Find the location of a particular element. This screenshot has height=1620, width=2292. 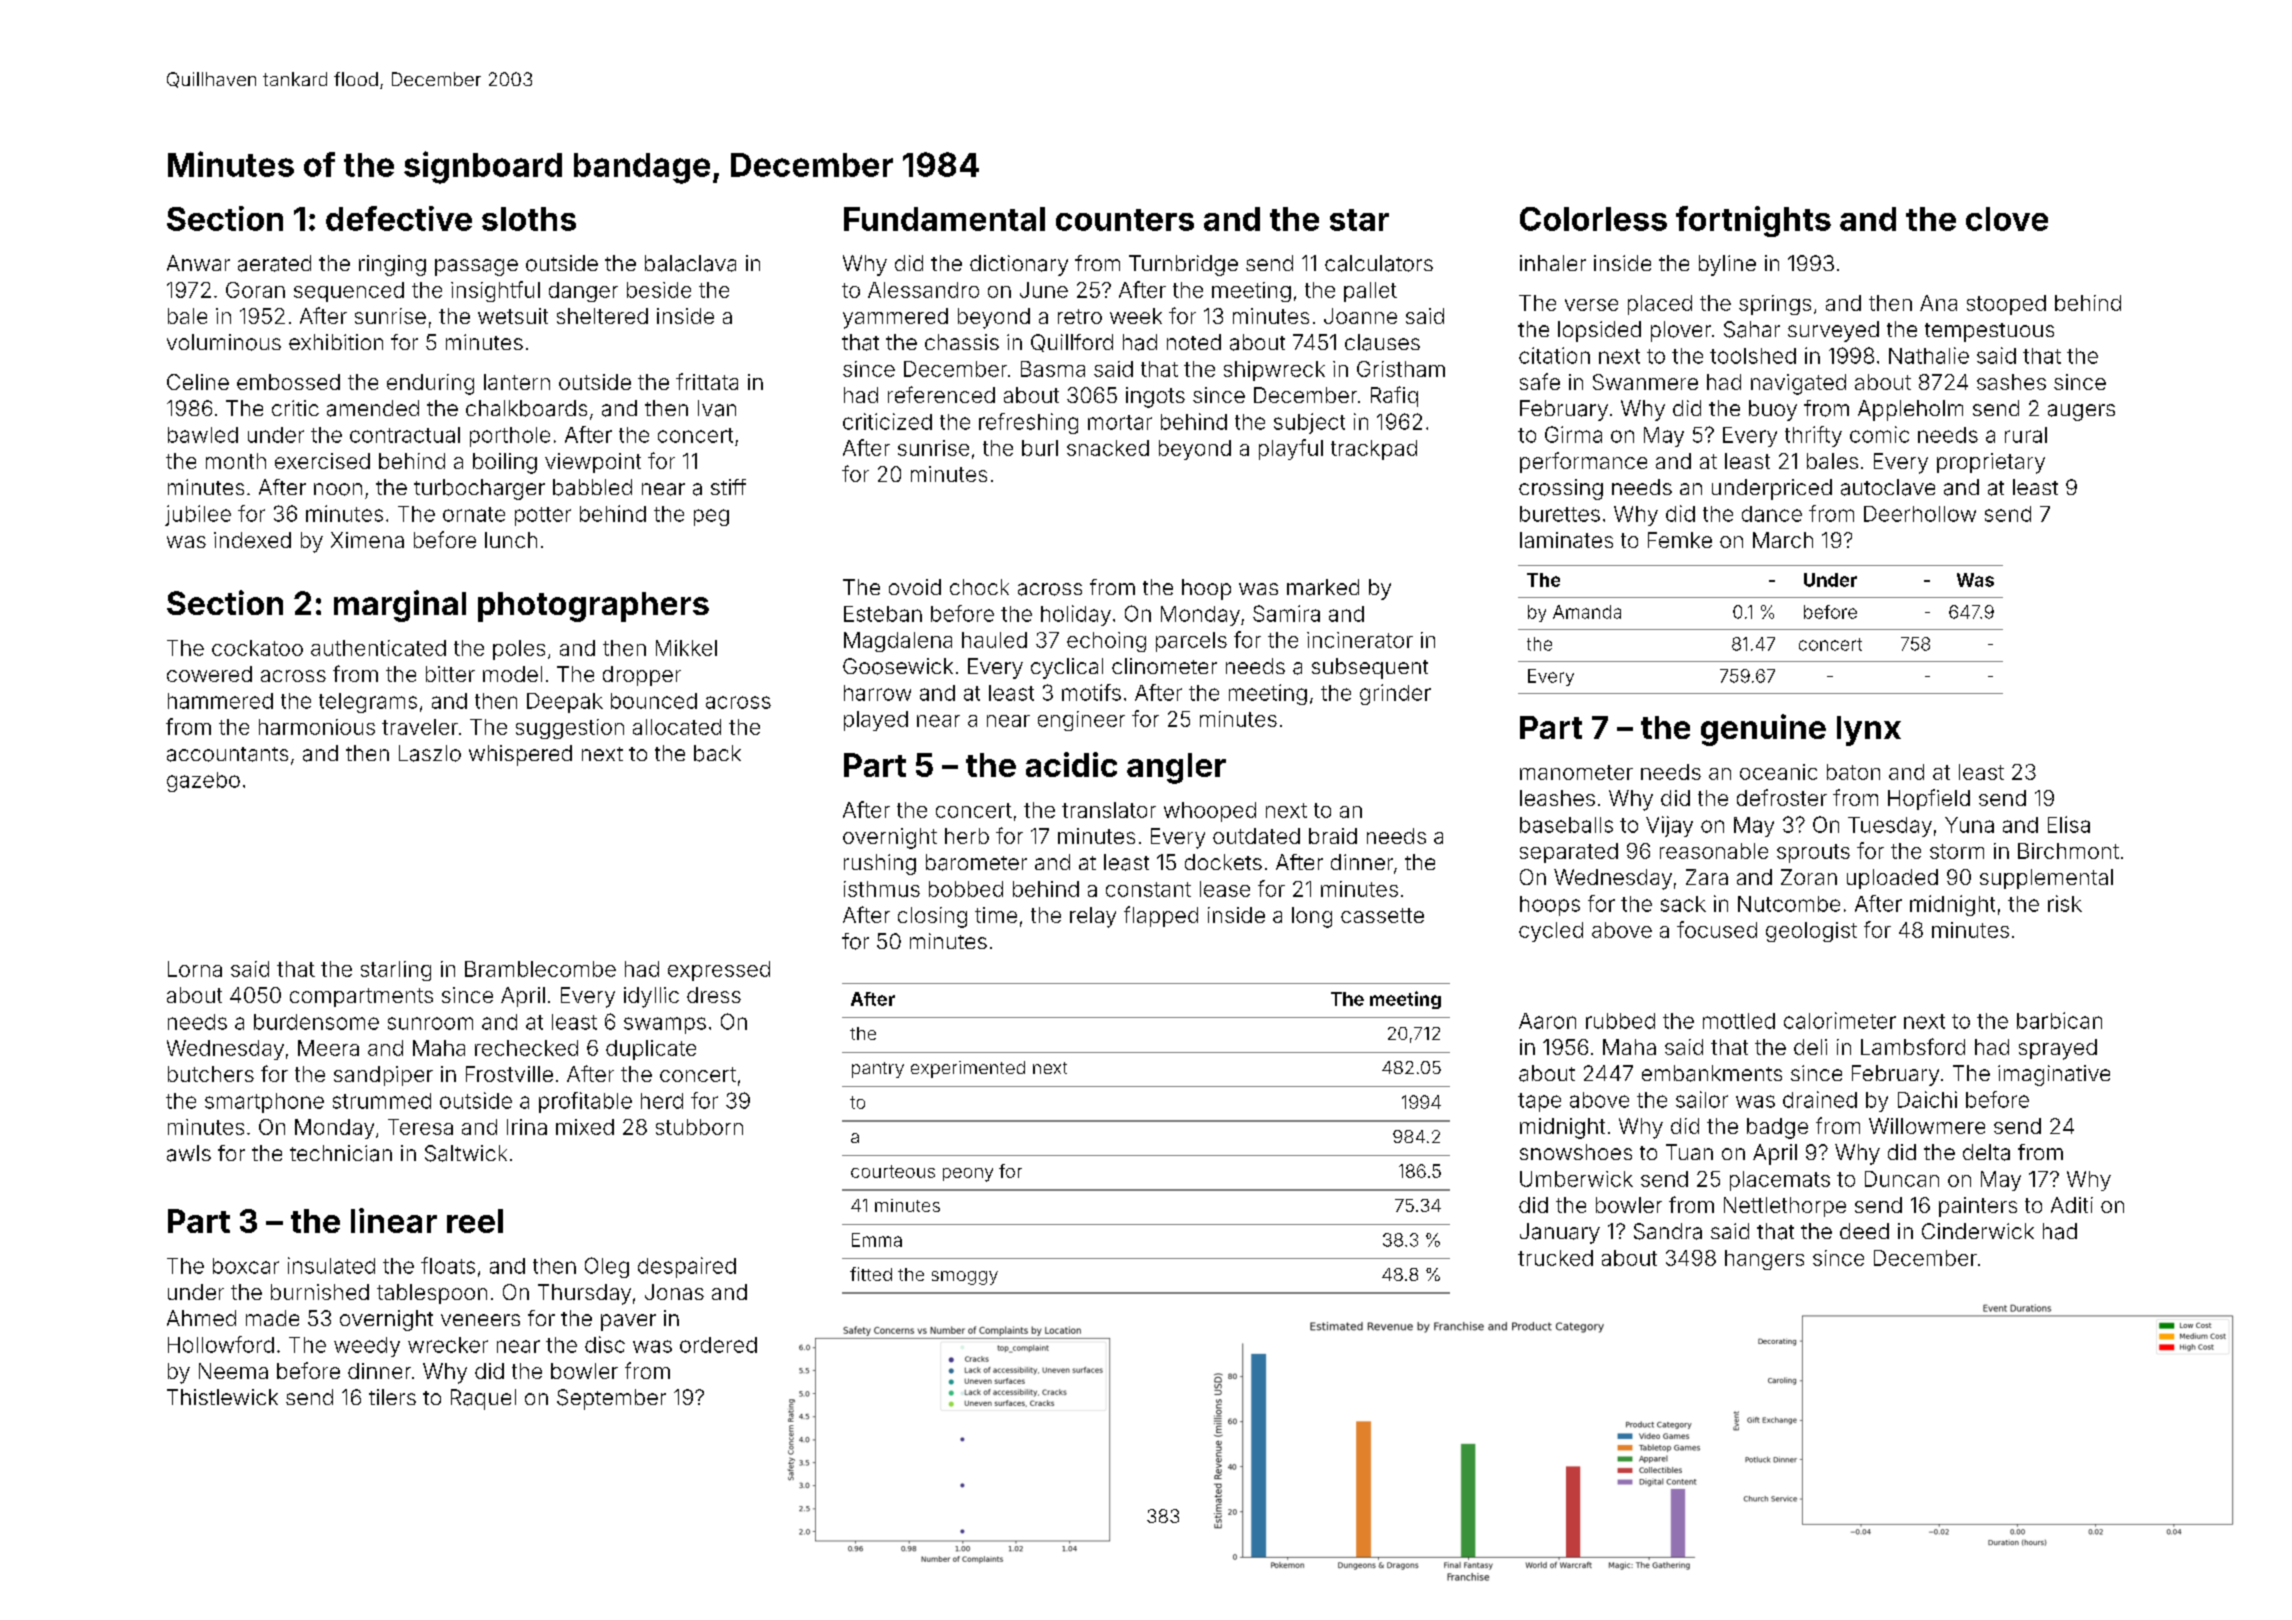

smoggy is located at coordinates (965, 1278).
